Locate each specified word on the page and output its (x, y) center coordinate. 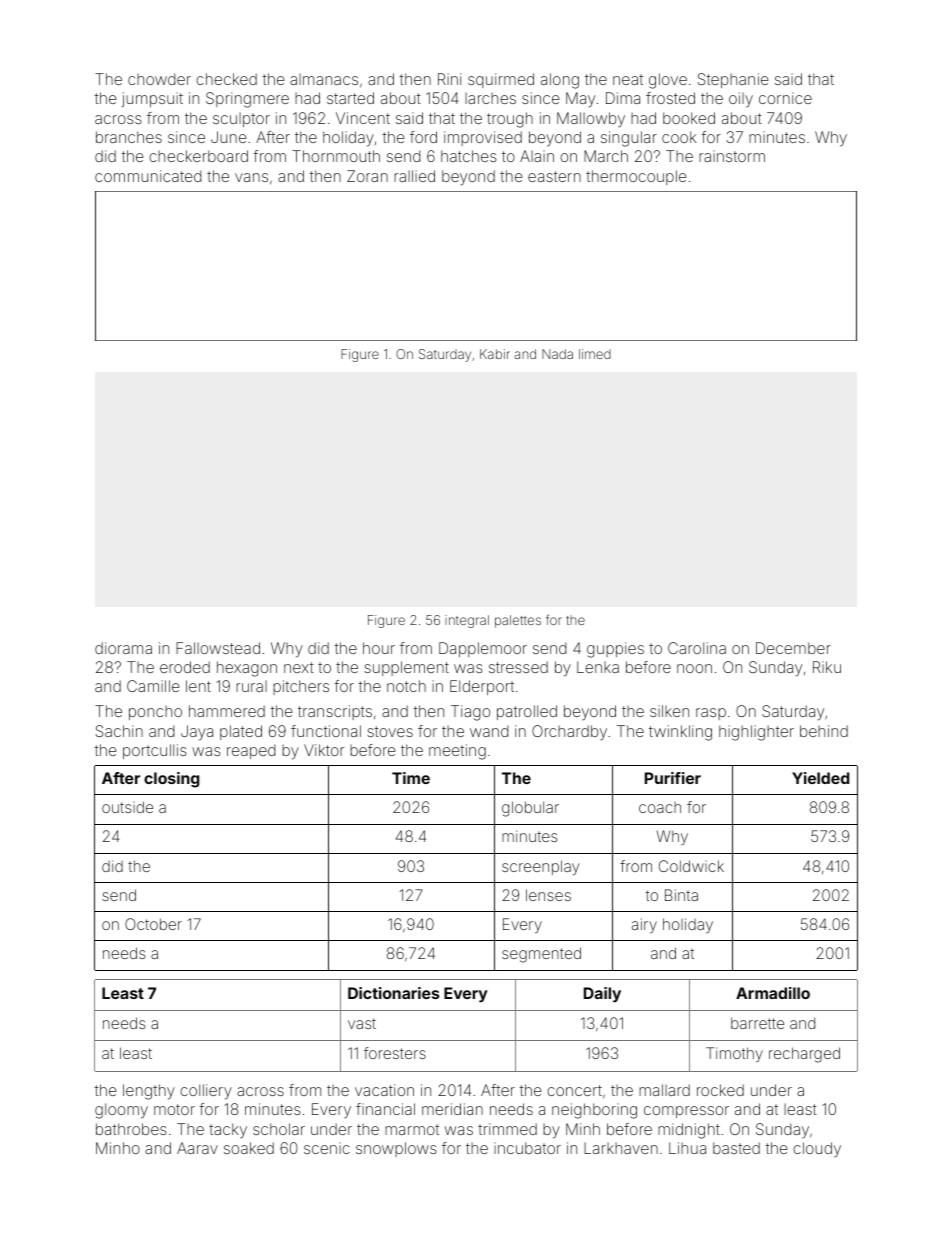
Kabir (495, 354)
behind (824, 731)
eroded (185, 667)
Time (411, 778)
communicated (148, 176)
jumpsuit (152, 99)
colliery (206, 1092)
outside (127, 807)
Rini (449, 79)
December (793, 648)
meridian (452, 1109)
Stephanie (732, 80)
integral (467, 621)
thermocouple (636, 177)
